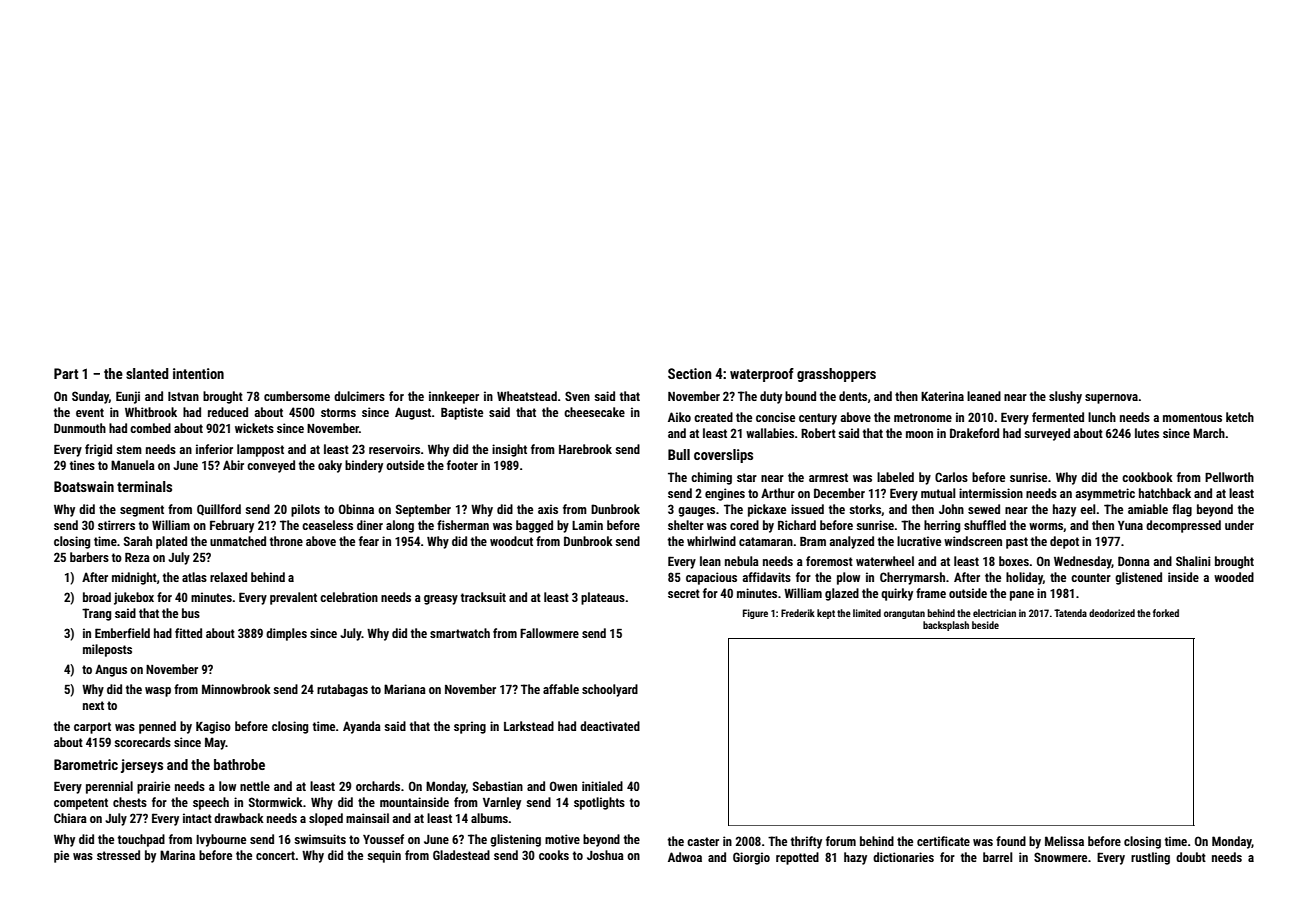 The width and height of the screenshot is (1308, 924). I want to click on issued, so click(807, 509).
